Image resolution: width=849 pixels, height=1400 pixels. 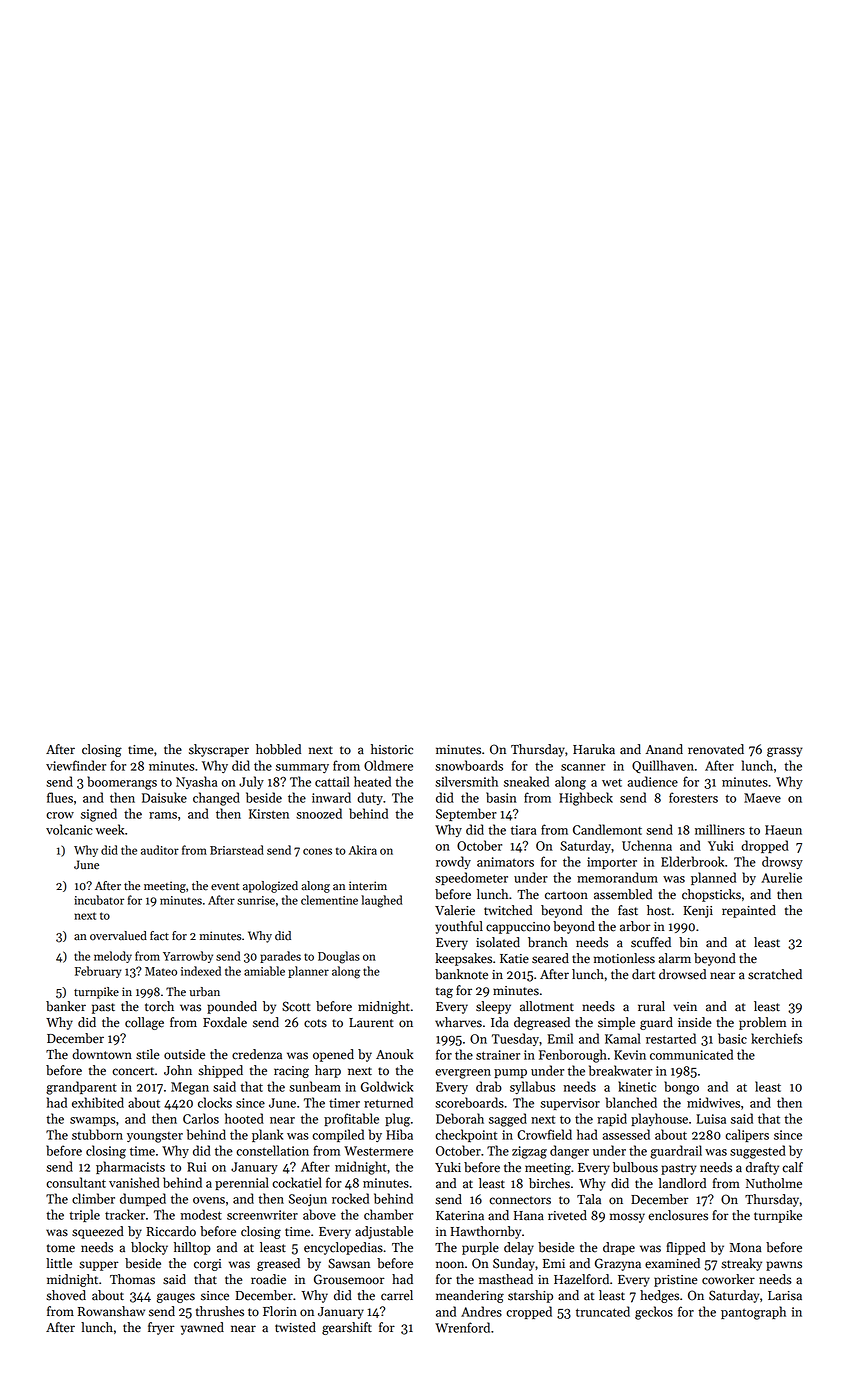 I want to click on checkpoint, so click(x=466, y=1135).
